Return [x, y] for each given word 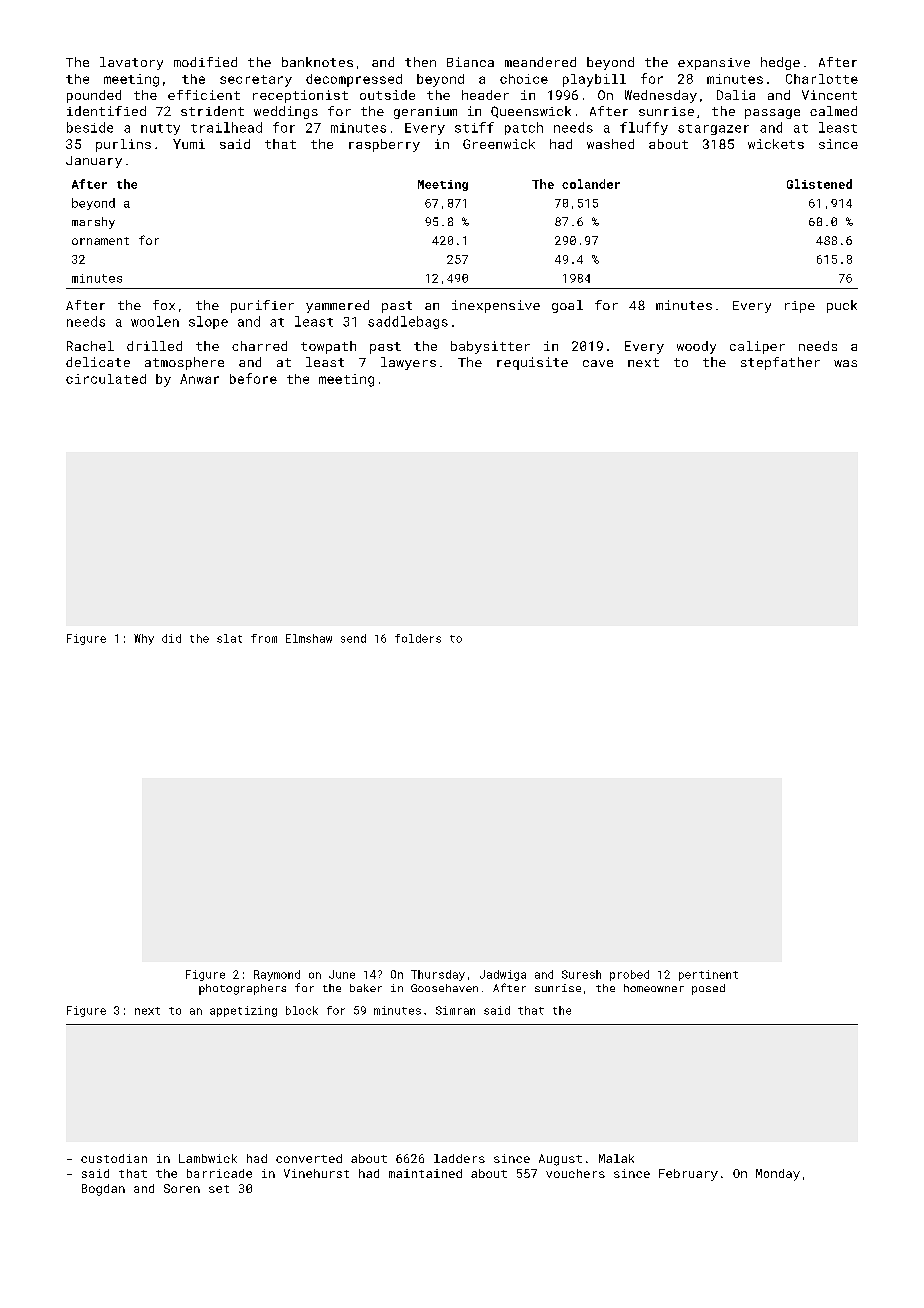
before [253, 378]
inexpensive [496, 306]
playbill [594, 80]
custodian [114, 1158]
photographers [242, 989]
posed [708, 989]
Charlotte [822, 79]
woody [696, 347]
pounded [94, 96]
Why [144, 639]
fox [164, 305]
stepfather [780, 363]
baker [366, 988]
